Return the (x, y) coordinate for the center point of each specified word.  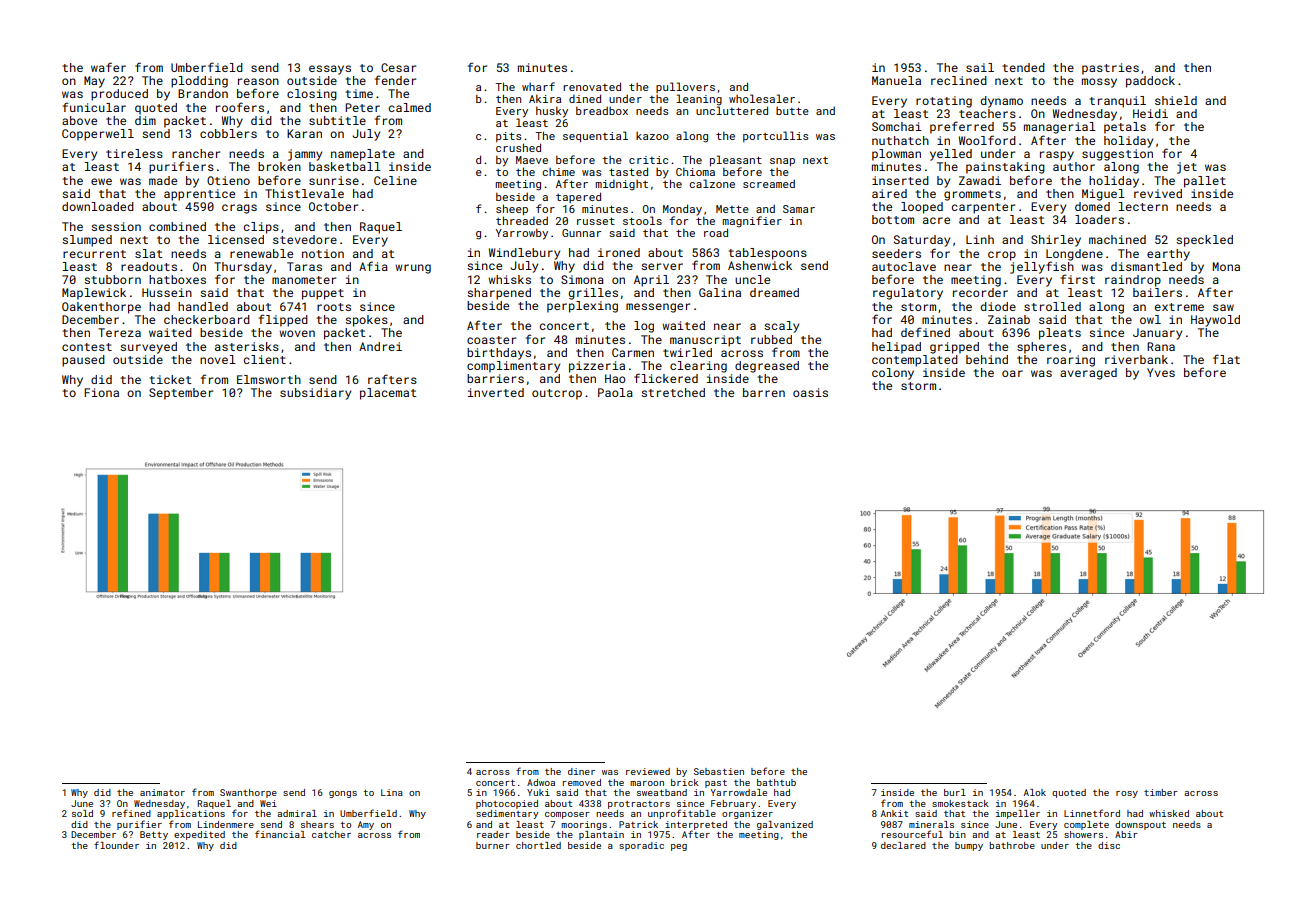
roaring (1071, 361)
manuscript (705, 341)
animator (162, 792)
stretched (673, 392)
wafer (108, 67)
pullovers (685, 87)
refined (131, 813)
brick (685, 782)
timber (1161, 792)
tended (1023, 67)
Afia (373, 266)
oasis (810, 392)
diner (581, 771)
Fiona (101, 392)
